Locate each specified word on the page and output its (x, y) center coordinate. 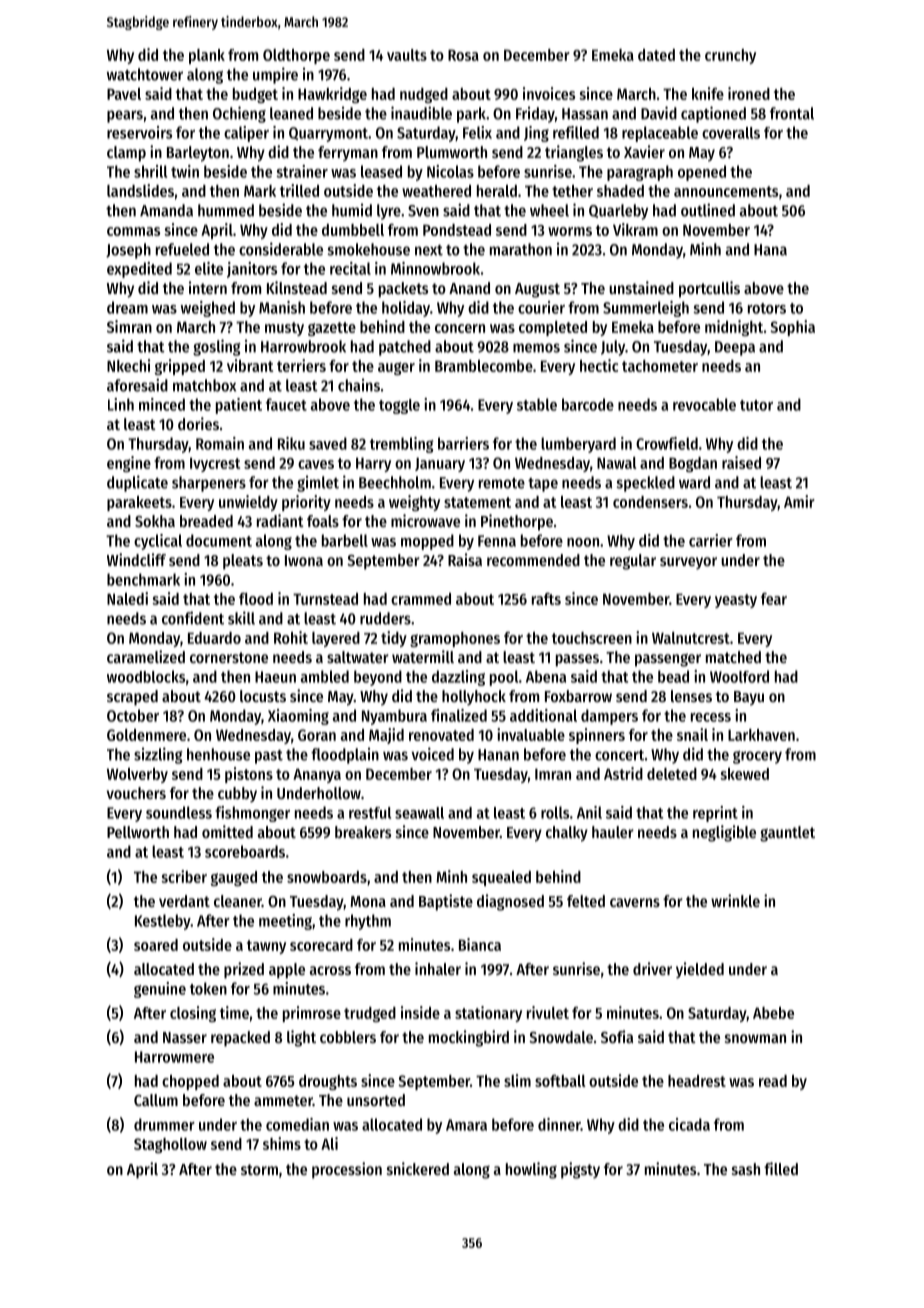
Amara (466, 1125)
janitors (252, 270)
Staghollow (170, 1145)
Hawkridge (332, 95)
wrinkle (735, 900)
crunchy (730, 56)
